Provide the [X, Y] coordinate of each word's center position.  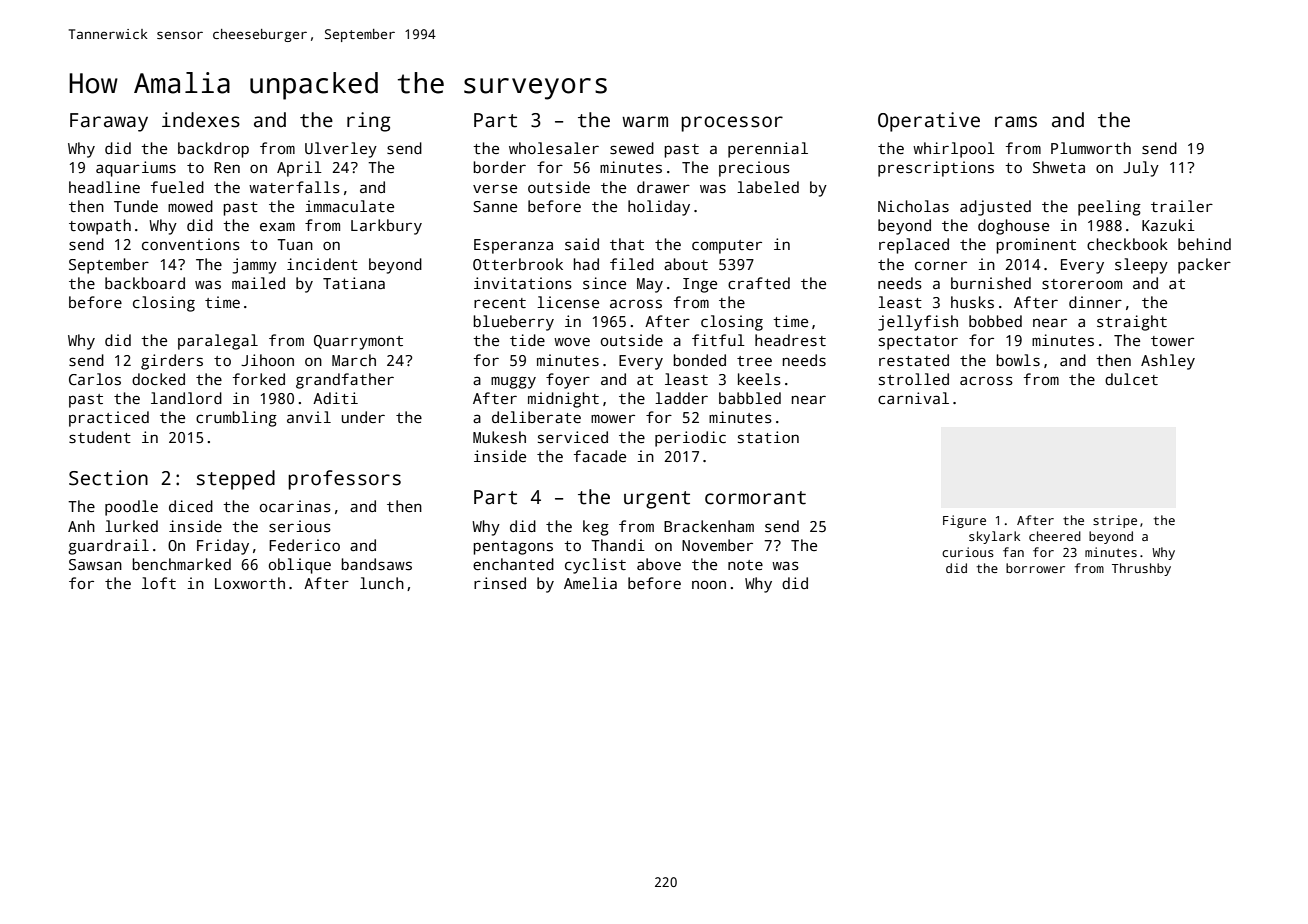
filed [632, 264]
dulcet [1131, 379]
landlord [186, 398]
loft [159, 583]
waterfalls [294, 187]
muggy [513, 382]
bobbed [995, 321]
